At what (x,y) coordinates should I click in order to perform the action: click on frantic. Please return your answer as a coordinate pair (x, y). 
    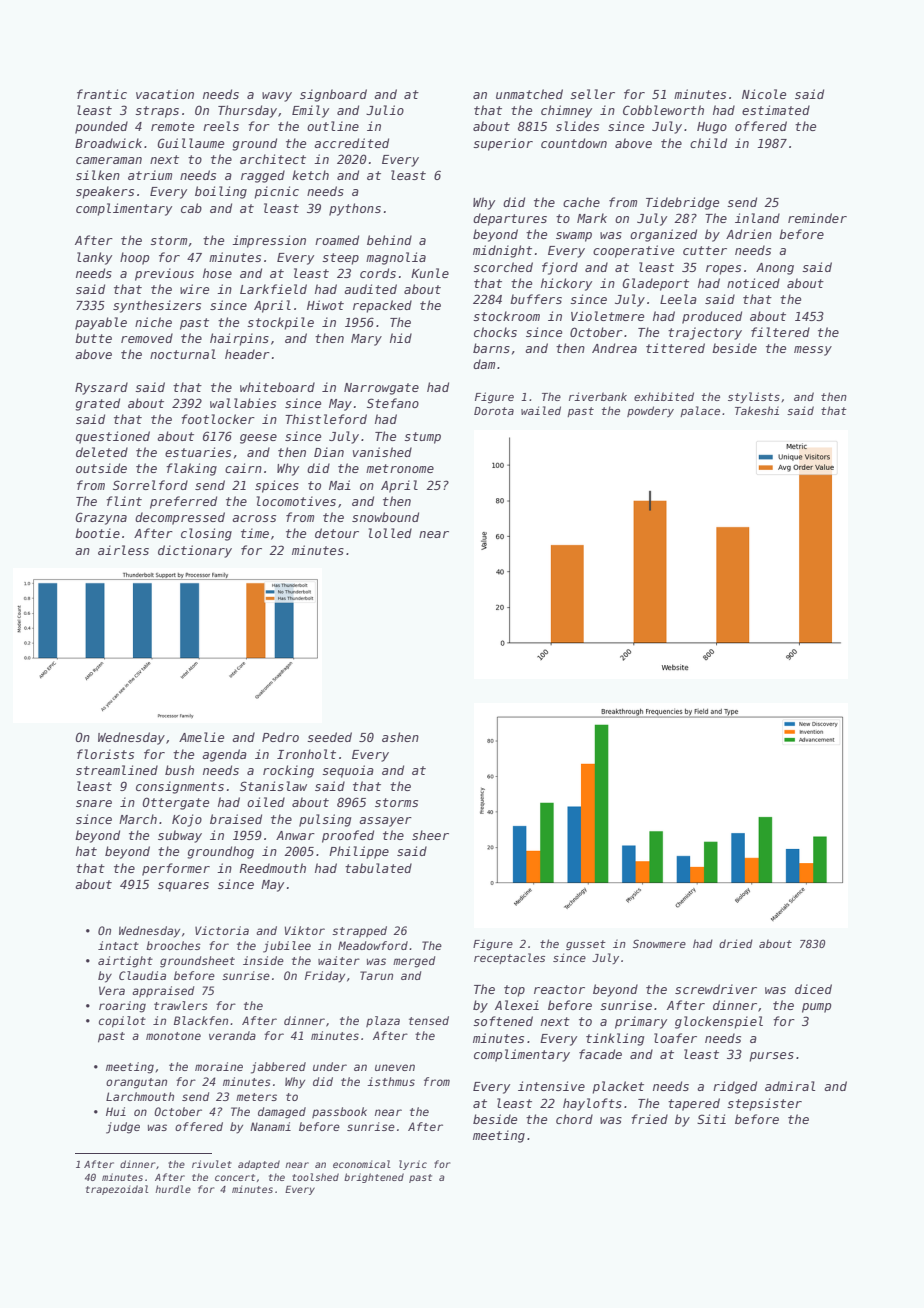
    Looking at the image, I should click on (102, 94).
